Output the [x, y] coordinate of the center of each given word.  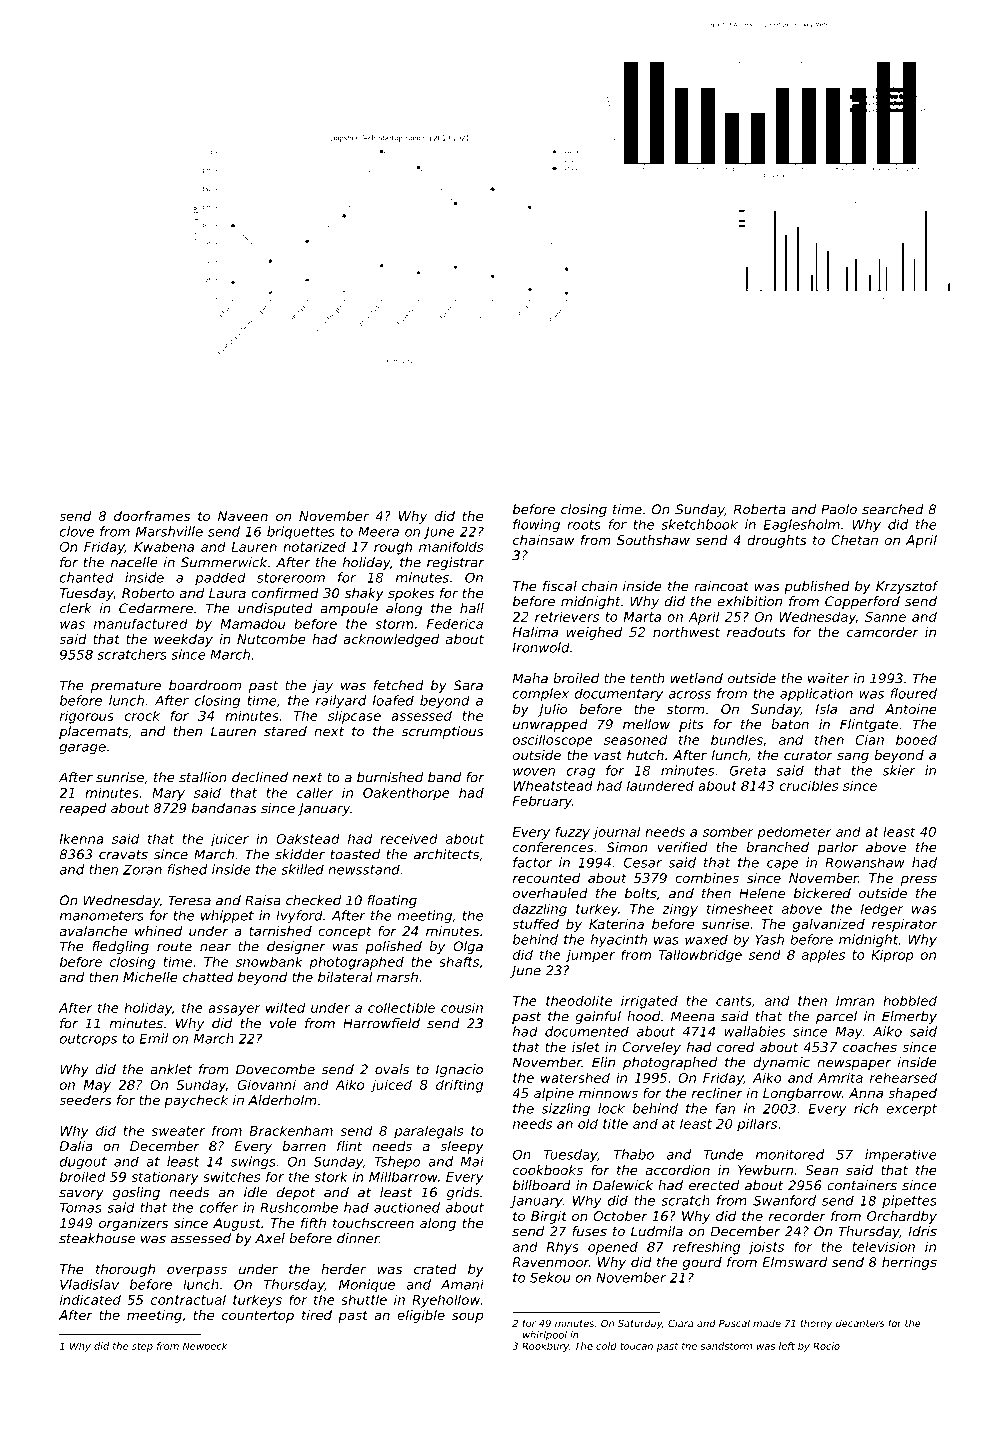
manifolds [451, 546]
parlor [837, 848]
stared [285, 731]
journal [616, 833]
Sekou [550, 1277]
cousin [462, 1007]
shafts [459, 961]
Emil [154, 1038]
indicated [90, 1299]
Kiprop [892, 956]
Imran [855, 1001]
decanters [860, 1323]
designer [296, 947]
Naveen [243, 516]
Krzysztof [907, 587]
